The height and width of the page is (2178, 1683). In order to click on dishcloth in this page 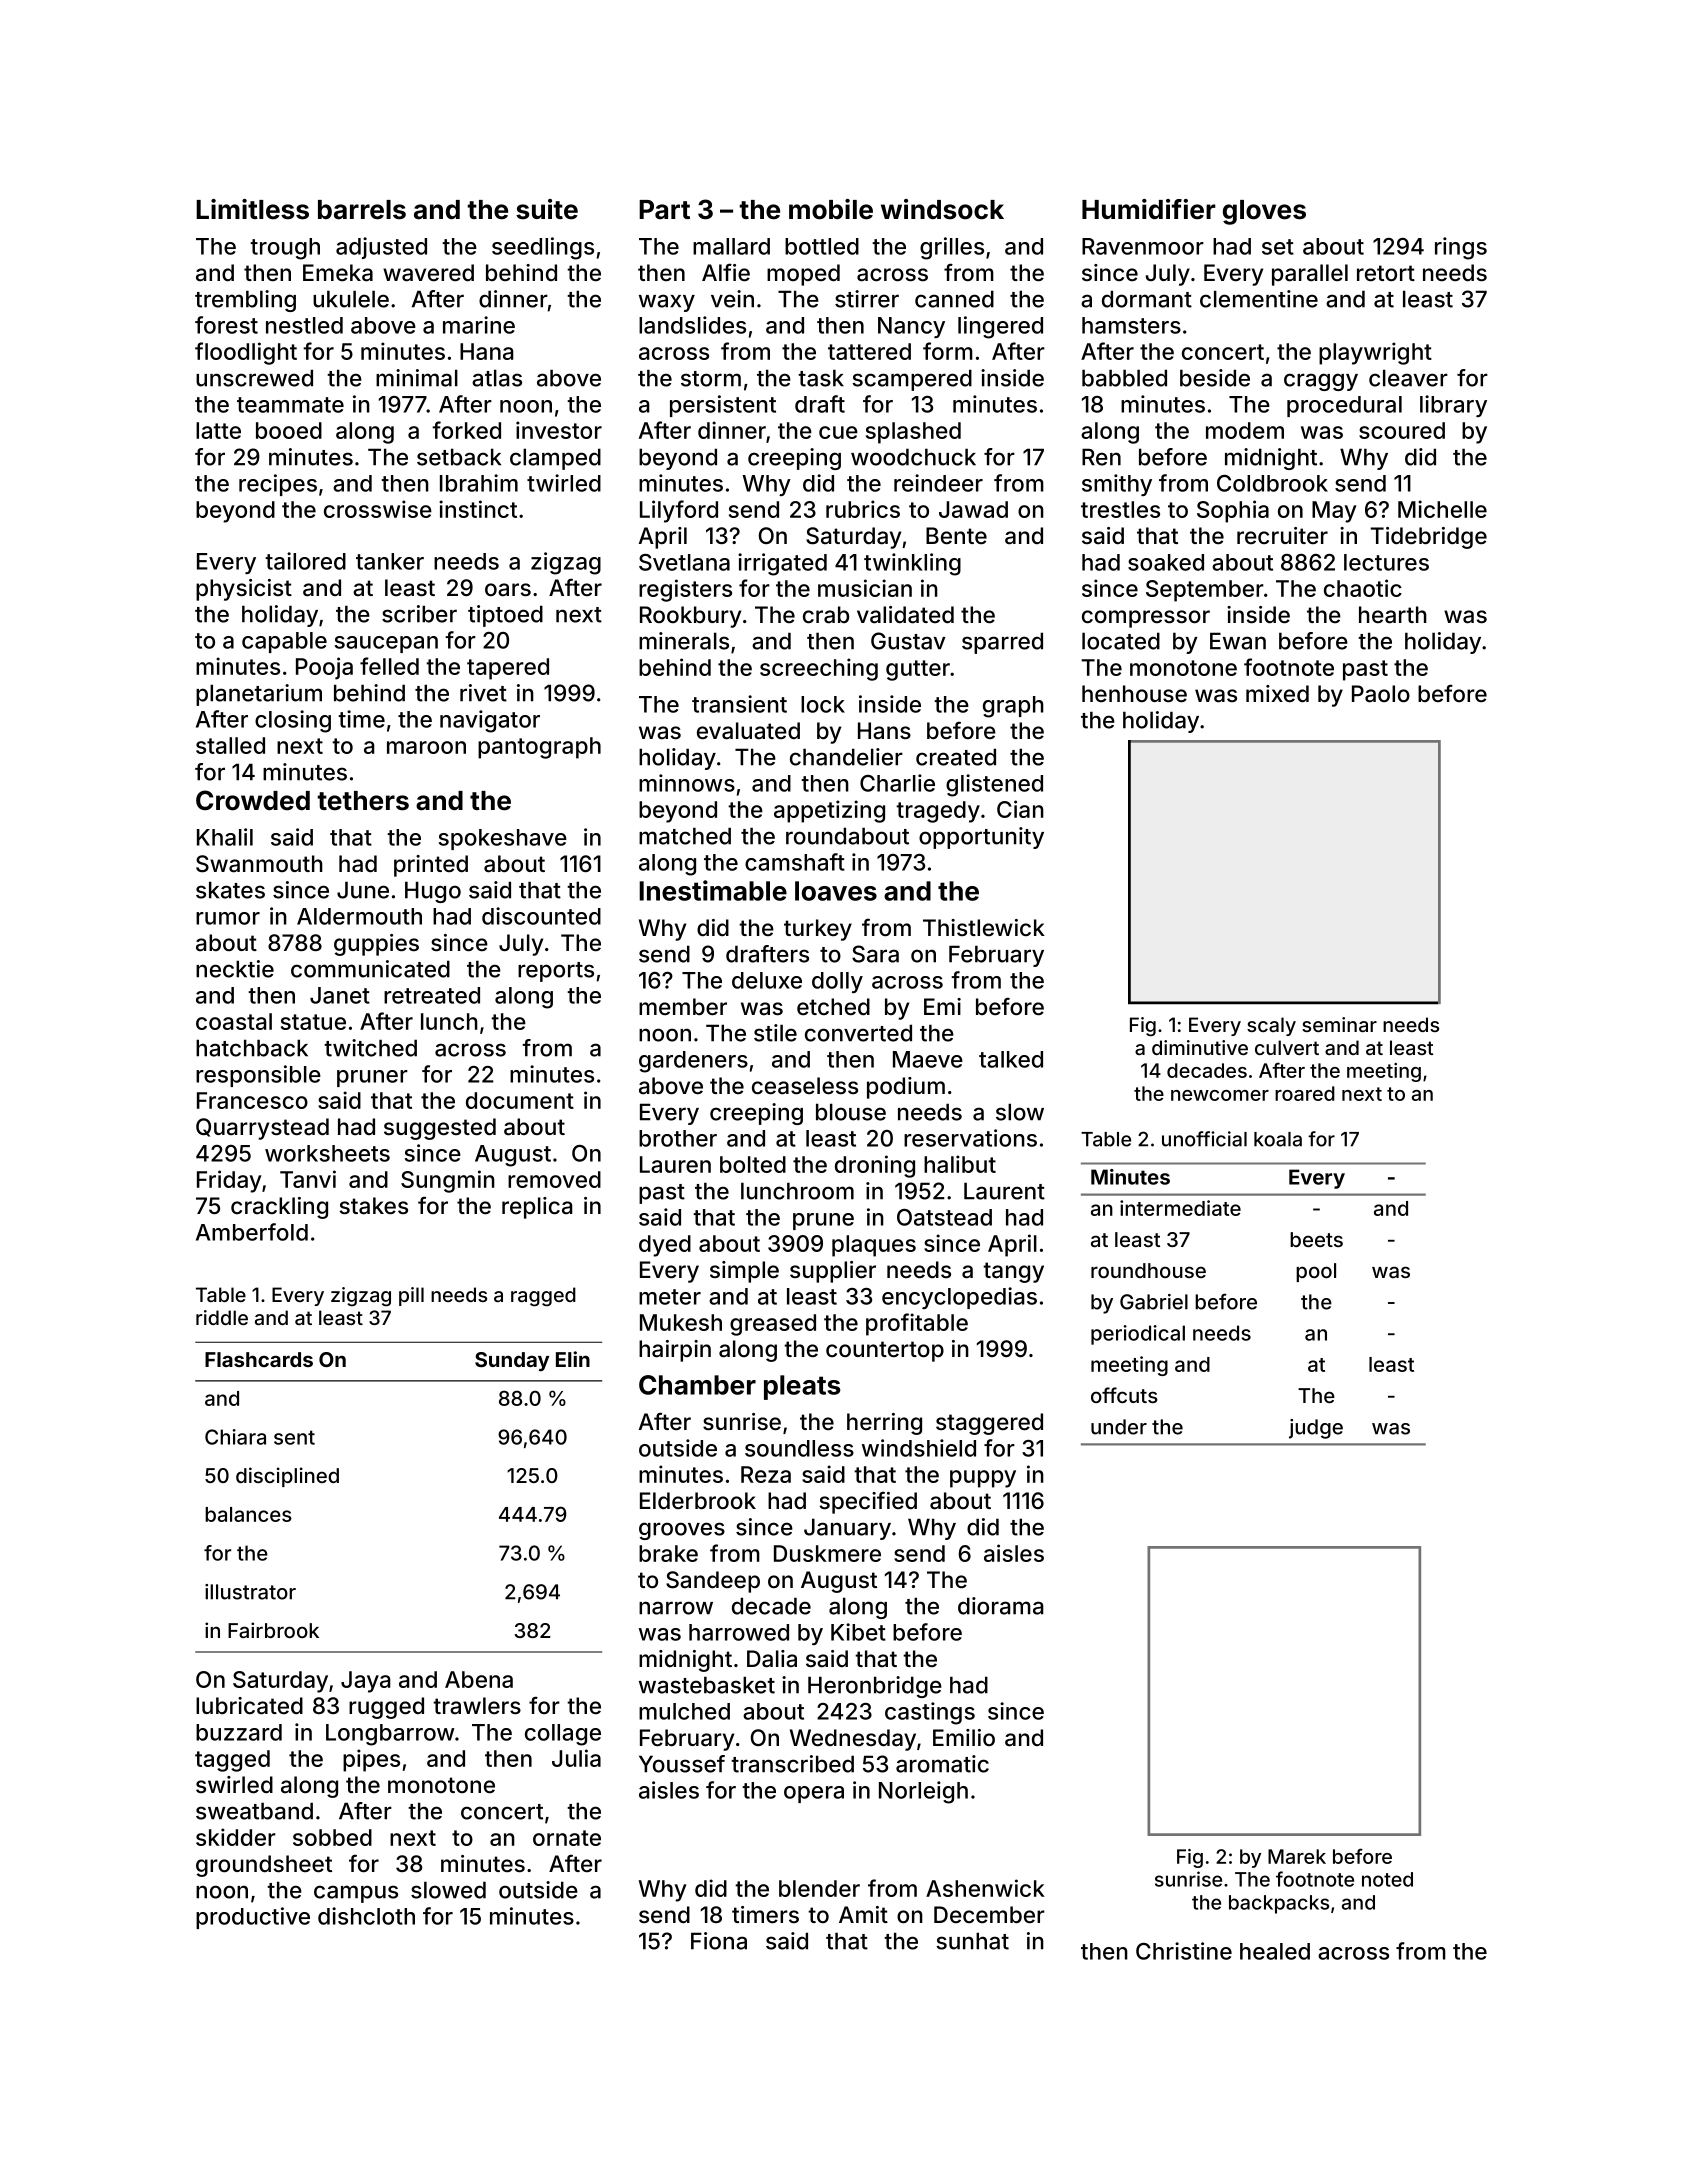, I will do `click(366, 1916)`.
